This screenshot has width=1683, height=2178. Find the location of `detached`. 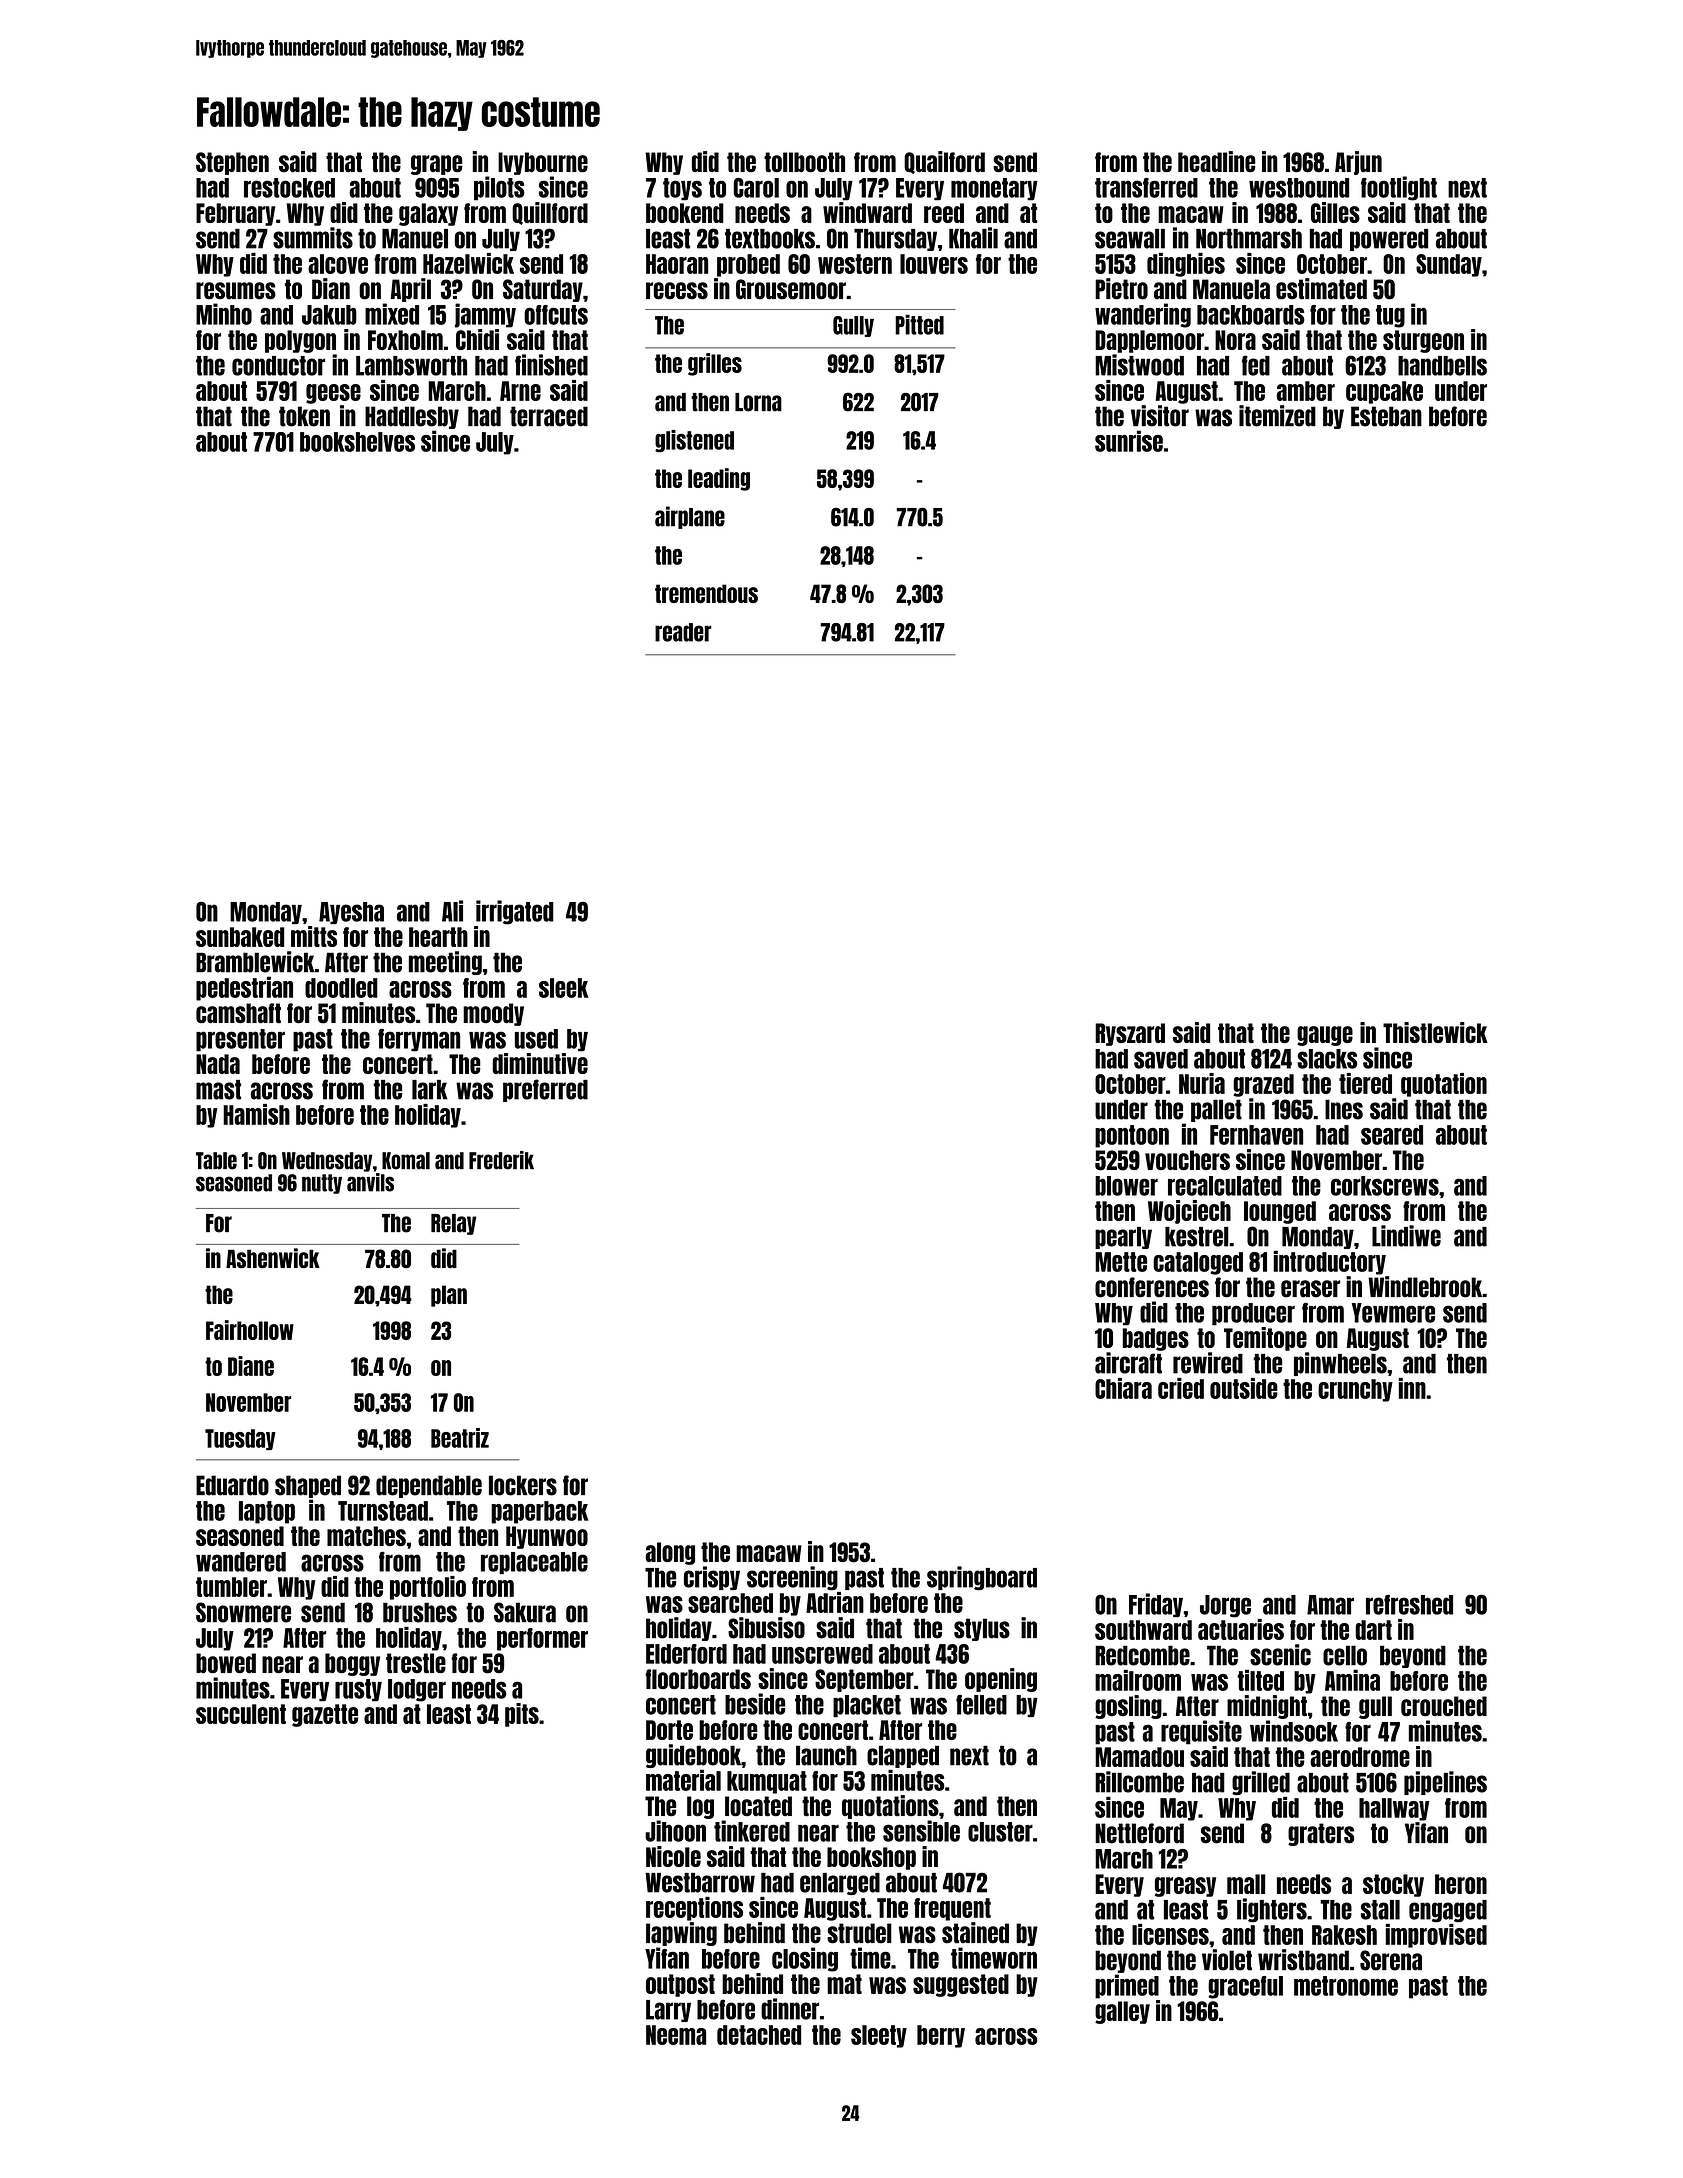

detached is located at coordinates (759, 2035).
